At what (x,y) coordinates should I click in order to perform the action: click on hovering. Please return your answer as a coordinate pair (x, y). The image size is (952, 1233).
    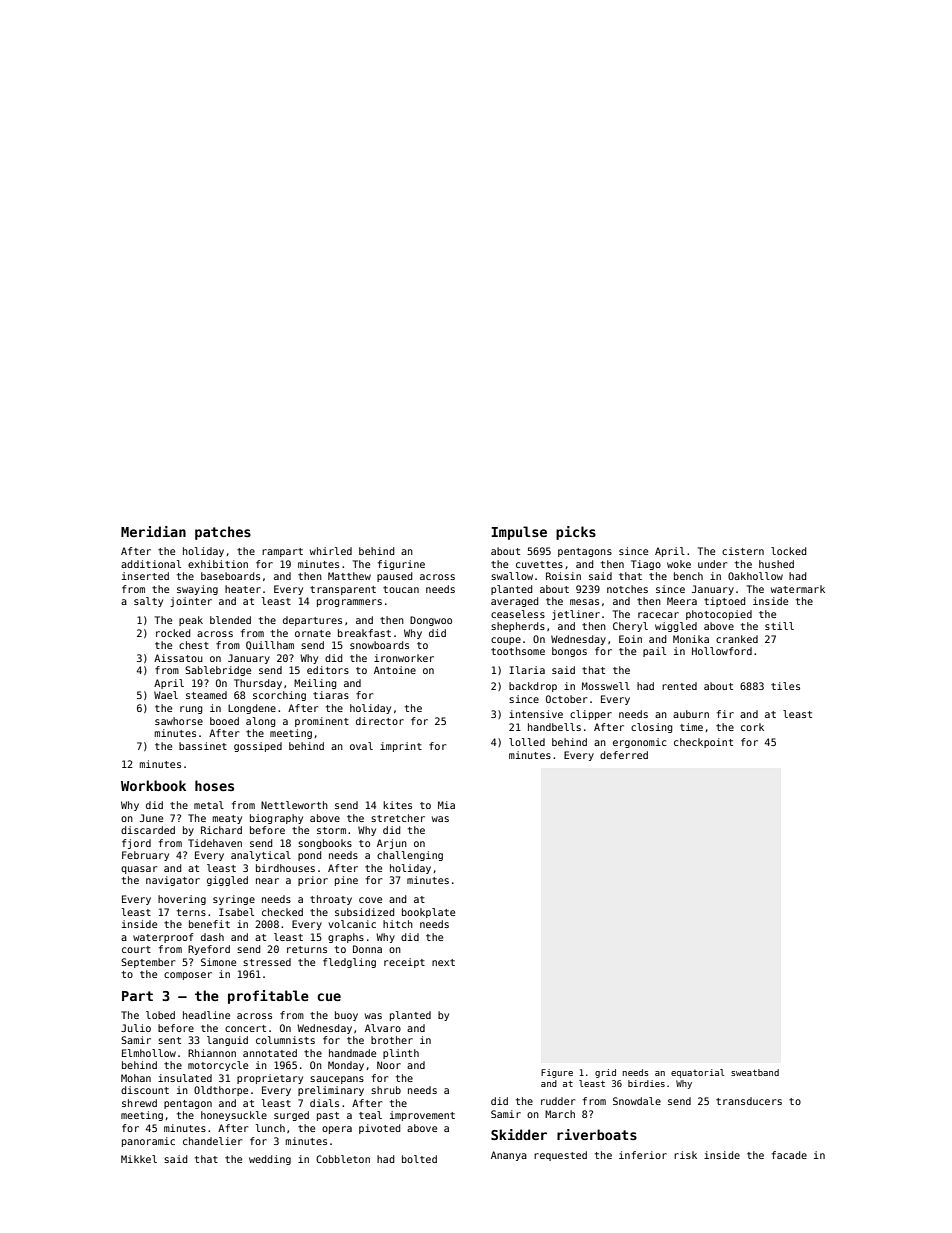
    Looking at the image, I should click on (182, 900).
